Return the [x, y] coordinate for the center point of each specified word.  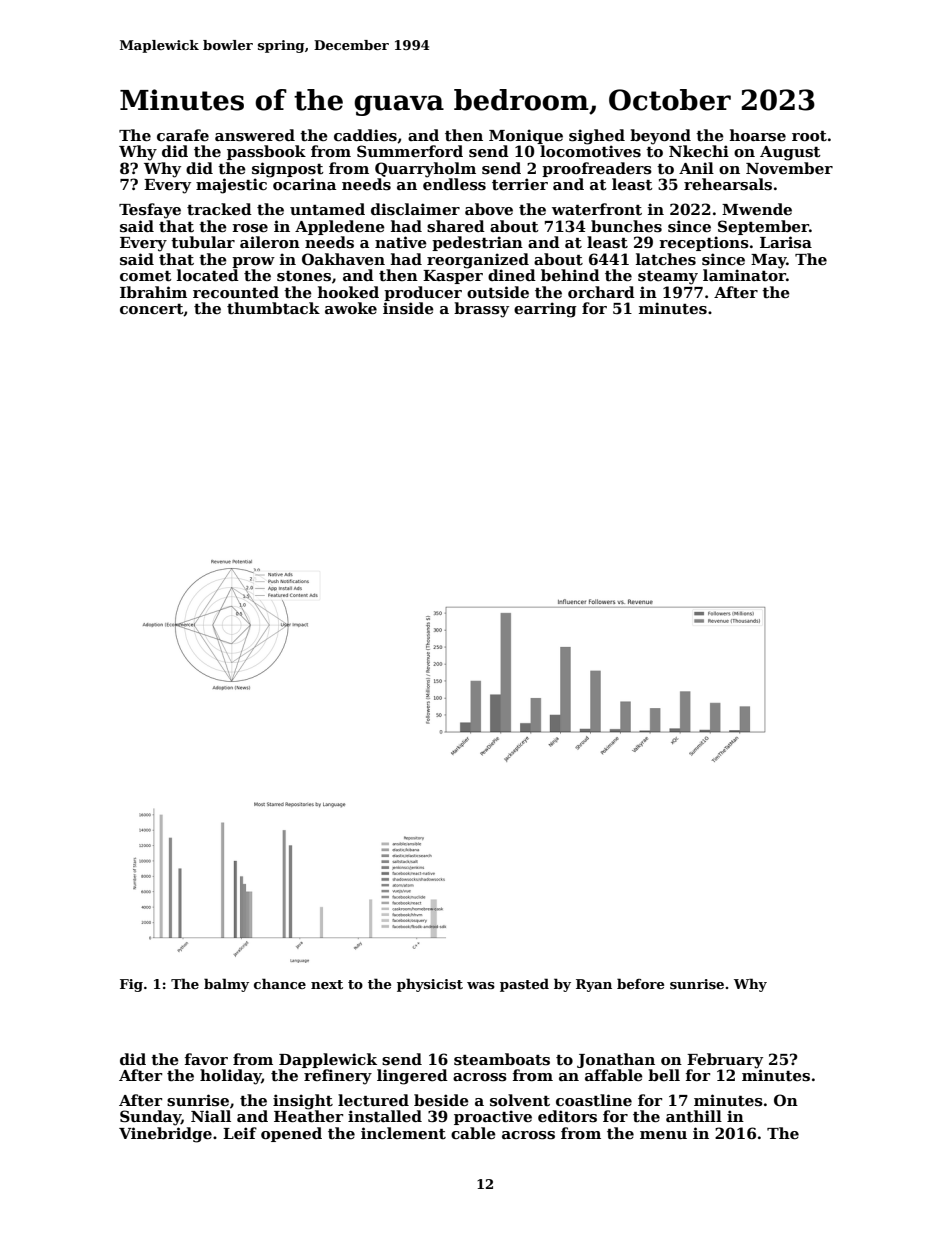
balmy [226, 985]
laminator [744, 275]
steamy [668, 278]
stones [304, 276]
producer [423, 293]
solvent [520, 1100]
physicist [430, 985]
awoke [351, 308]
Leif [240, 1133]
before [640, 983]
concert [152, 310]
